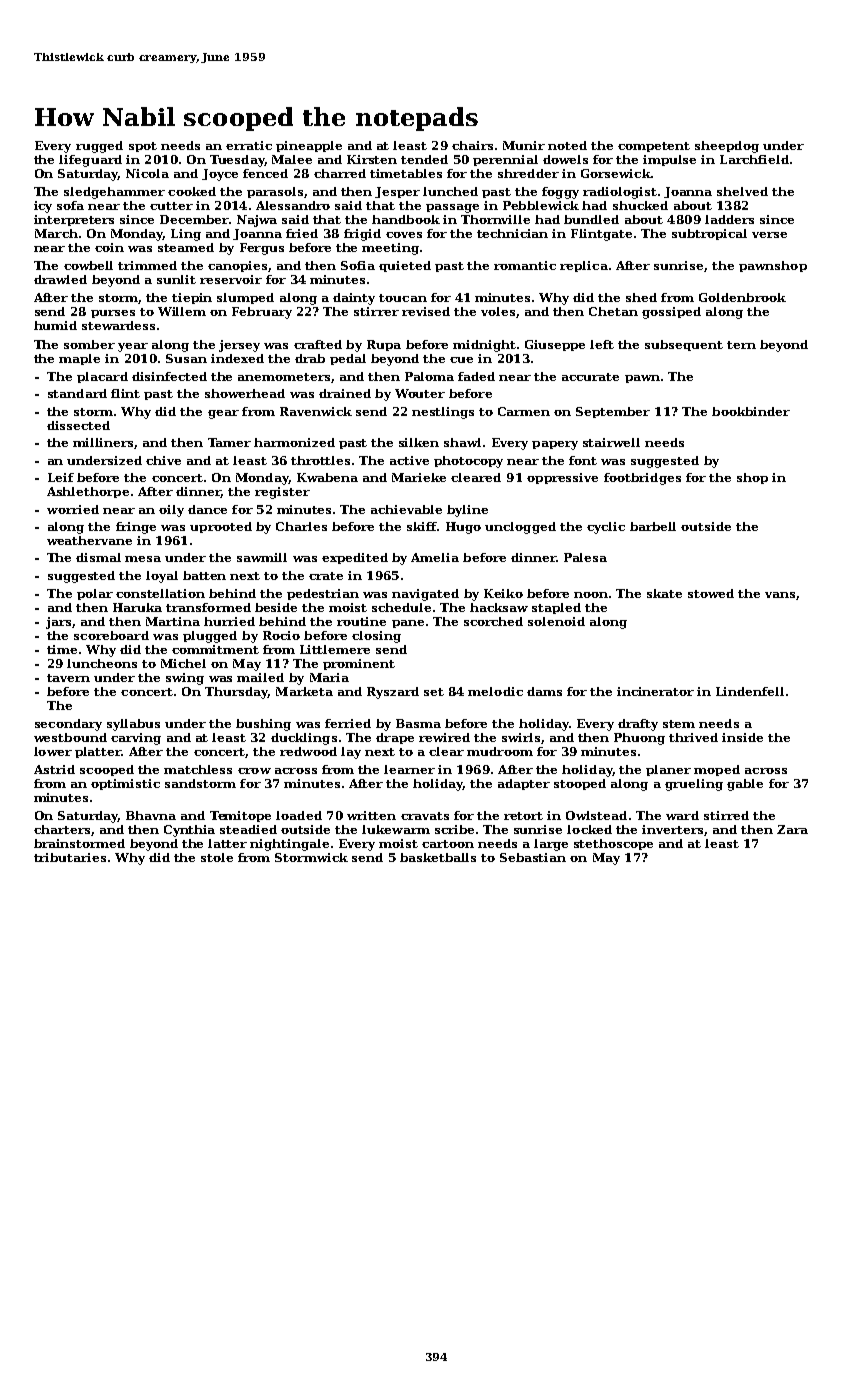  Describe the element at coordinates (143, 147) in the screenshot. I see `spot` at that location.
